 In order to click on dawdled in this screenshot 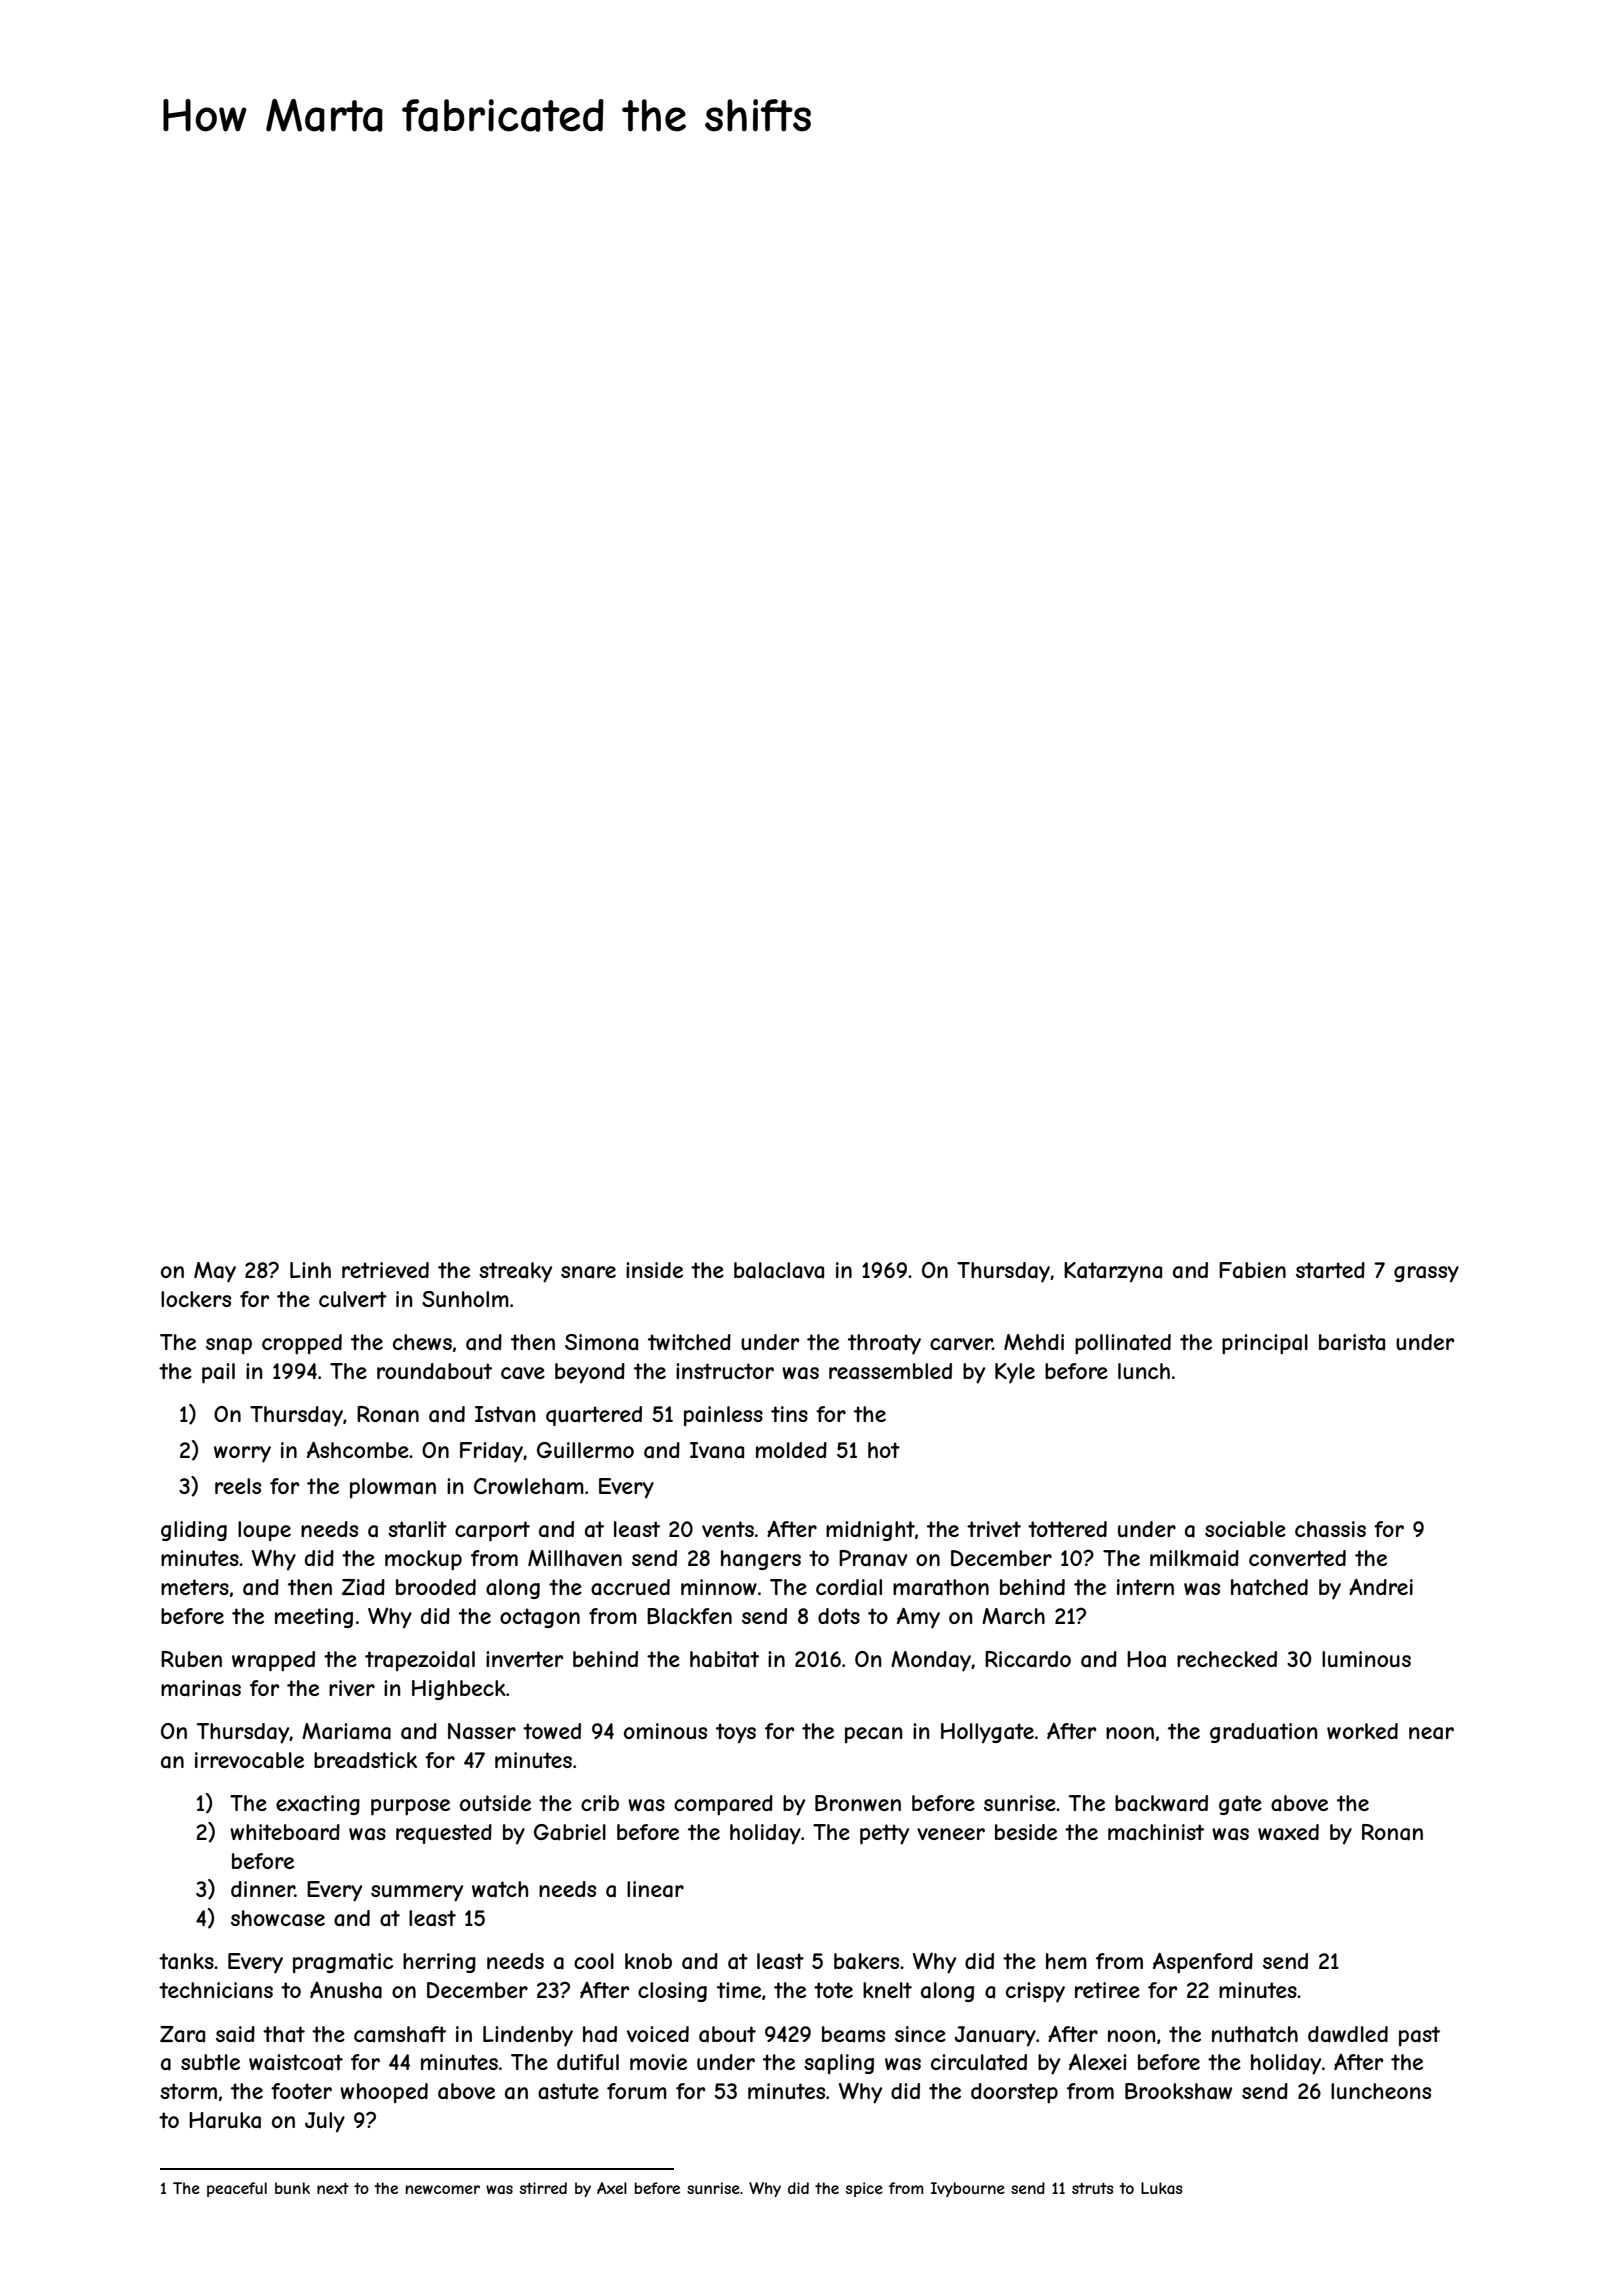, I will do `click(1348, 2034)`.
